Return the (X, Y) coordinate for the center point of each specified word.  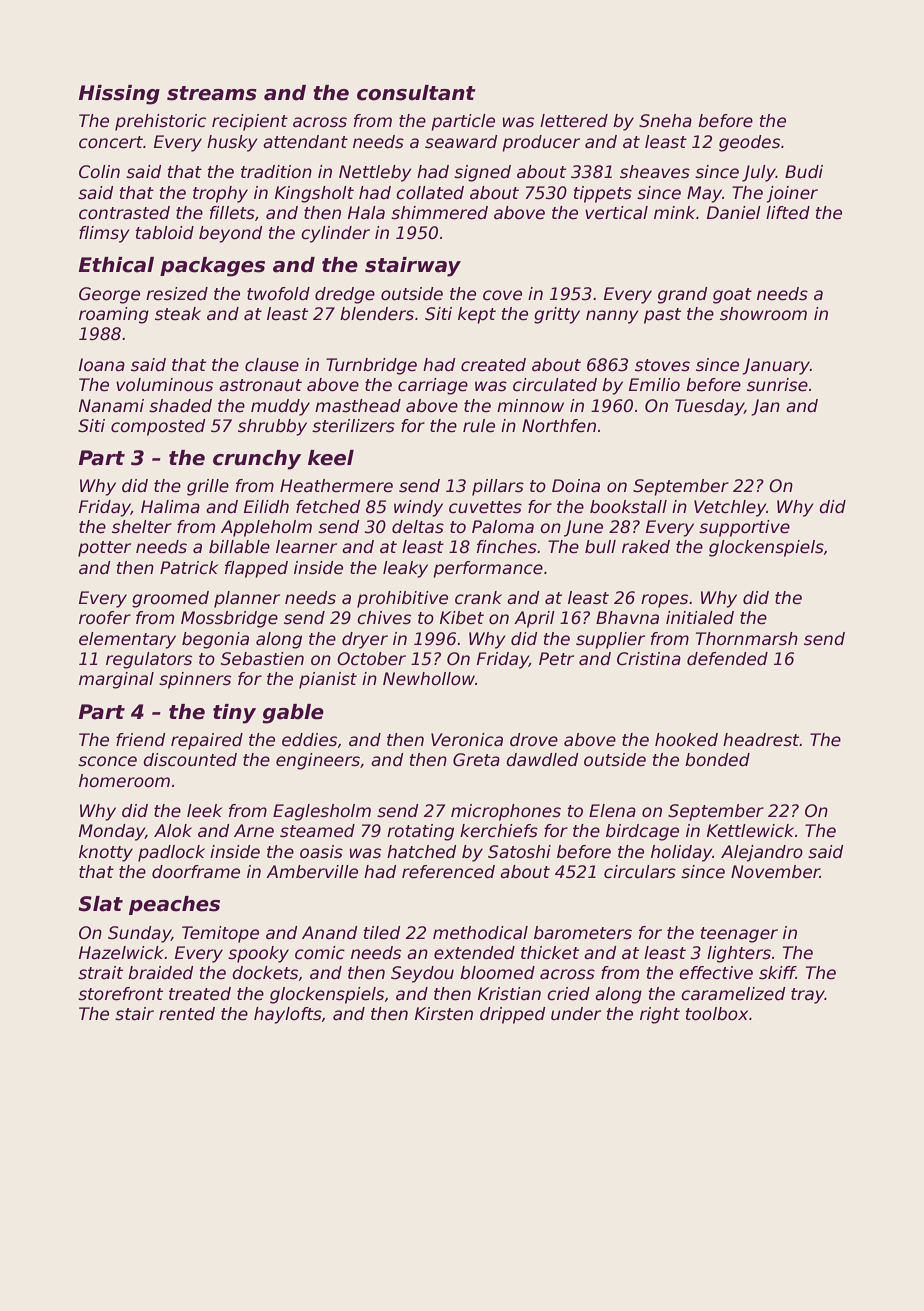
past (662, 316)
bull (600, 547)
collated (430, 193)
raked (646, 547)
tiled (382, 933)
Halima (170, 507)
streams (212, 93)
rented (187, 1014)
